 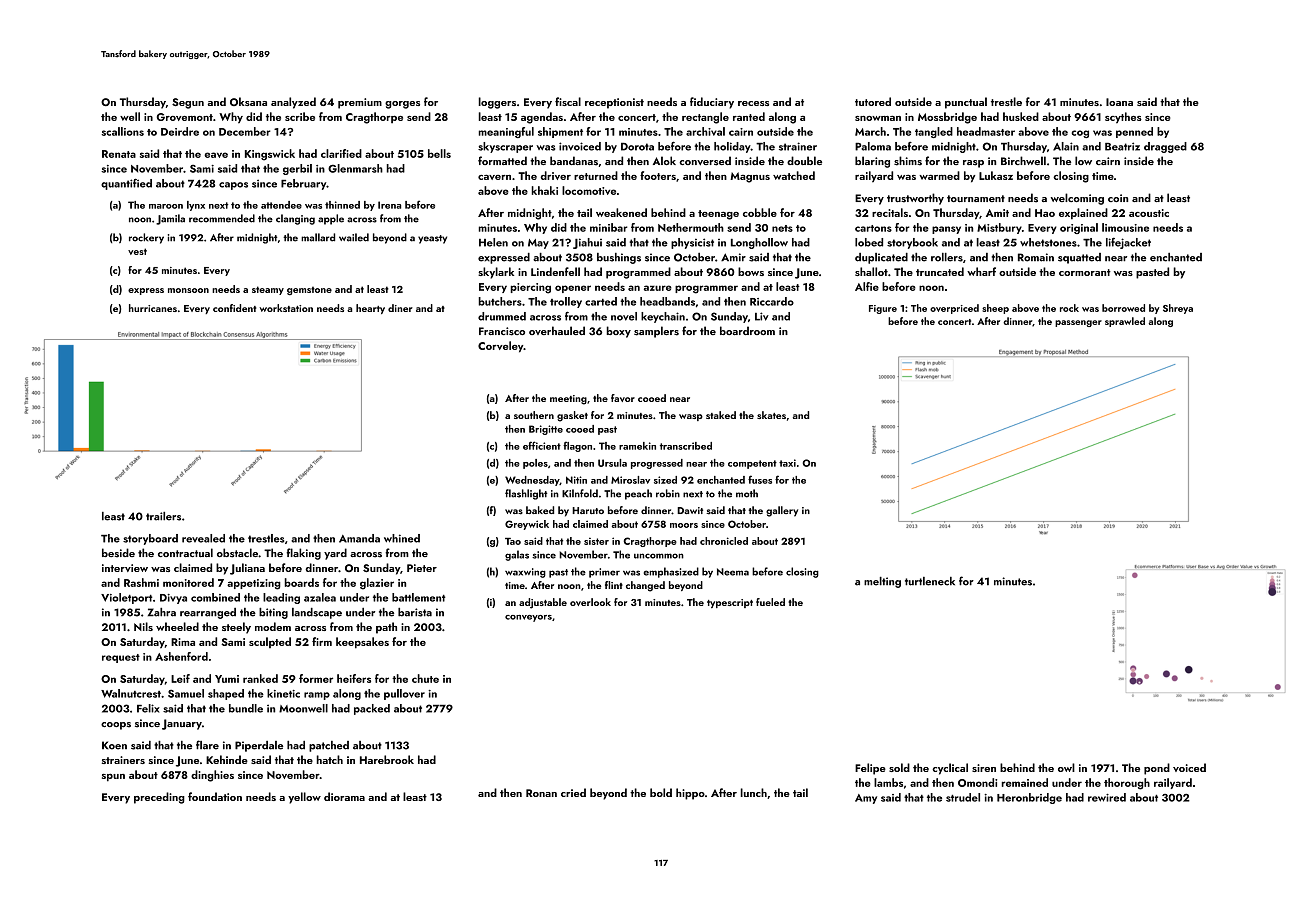 What do you see at coordinates (930, 581) in the screenshot?
I see `turtleneck` at bounding box center [930, 581].
